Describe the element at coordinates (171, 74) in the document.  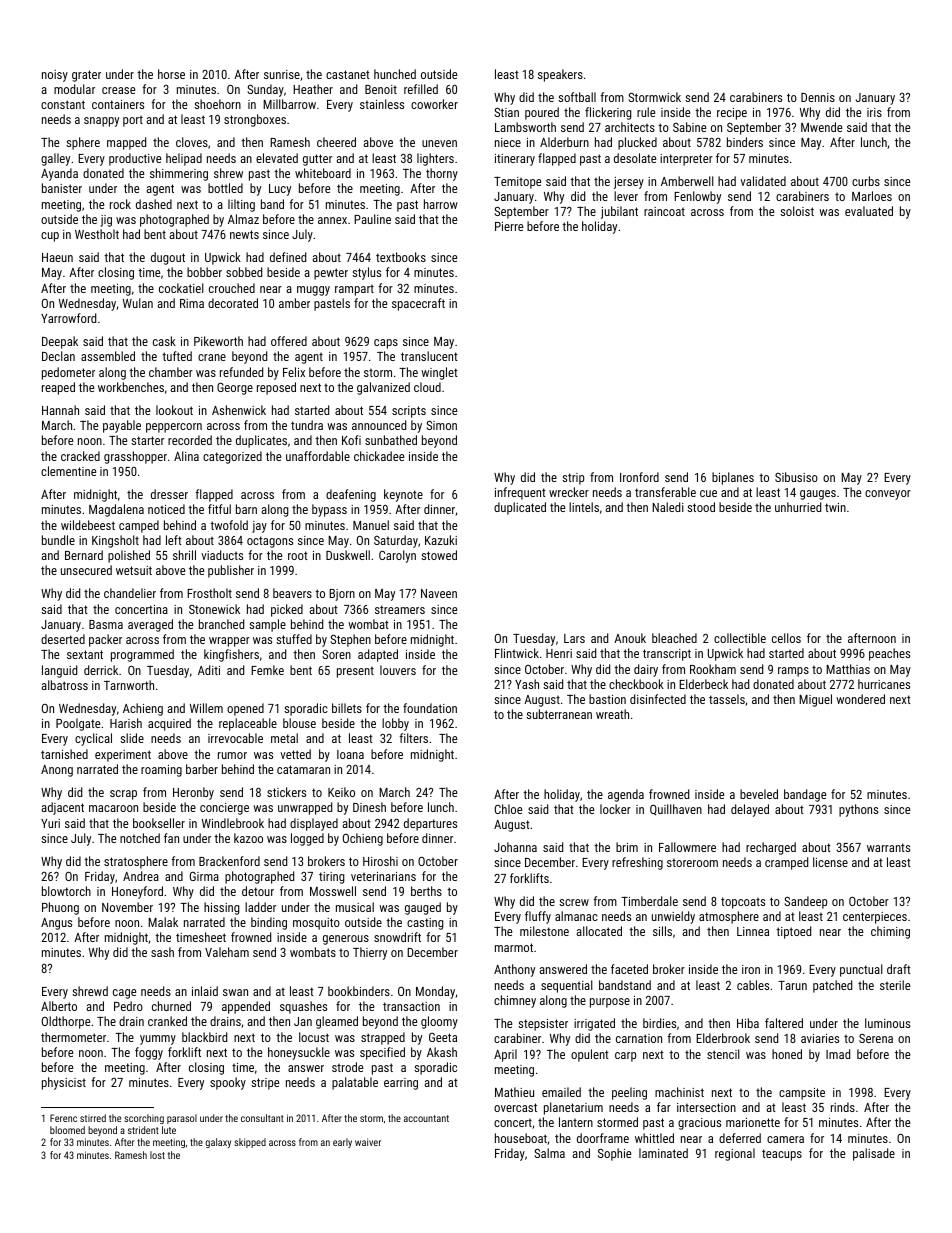
I see `horse` at that location.
